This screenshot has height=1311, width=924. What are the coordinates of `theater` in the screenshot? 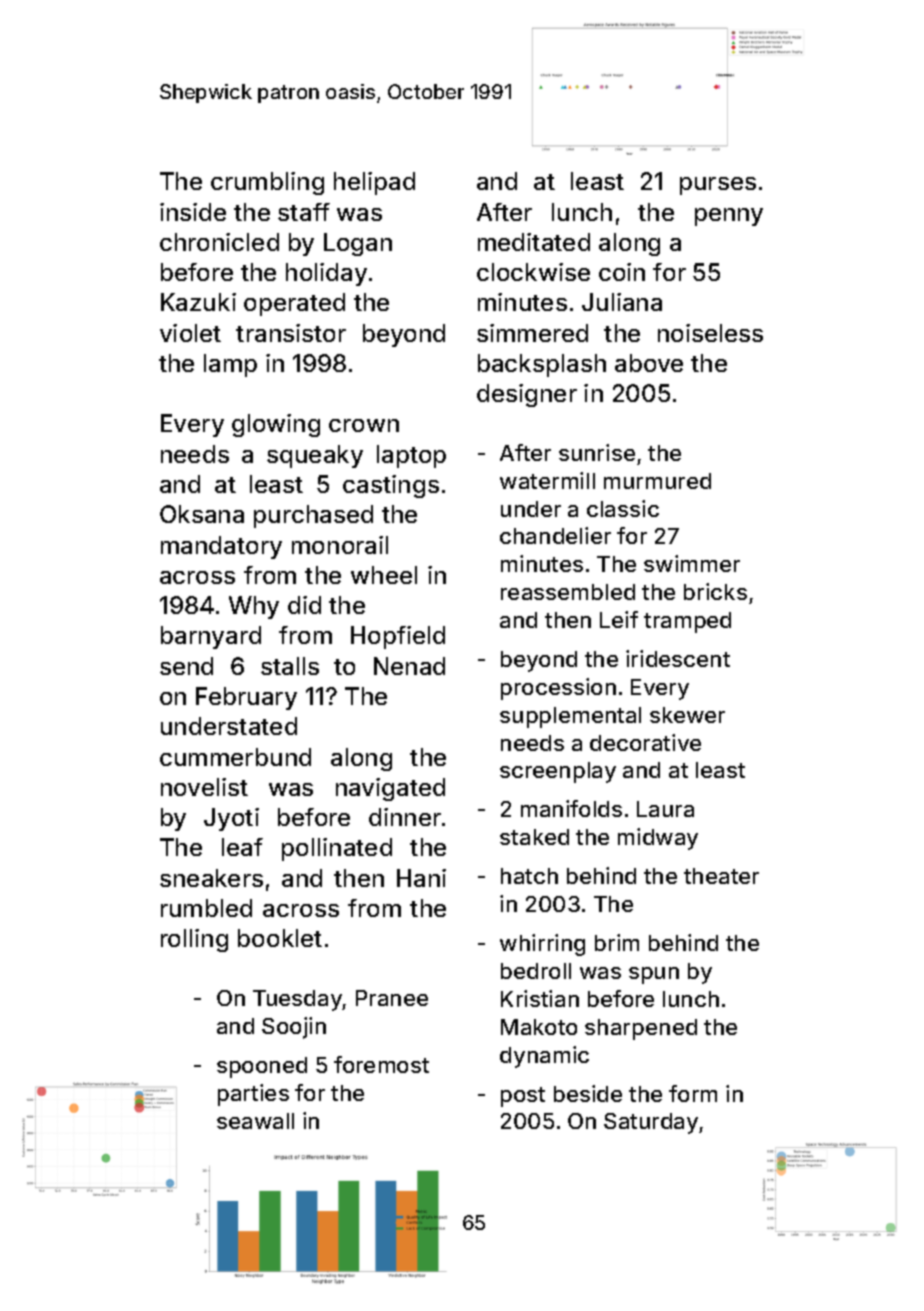 It's located at (721, 876).
